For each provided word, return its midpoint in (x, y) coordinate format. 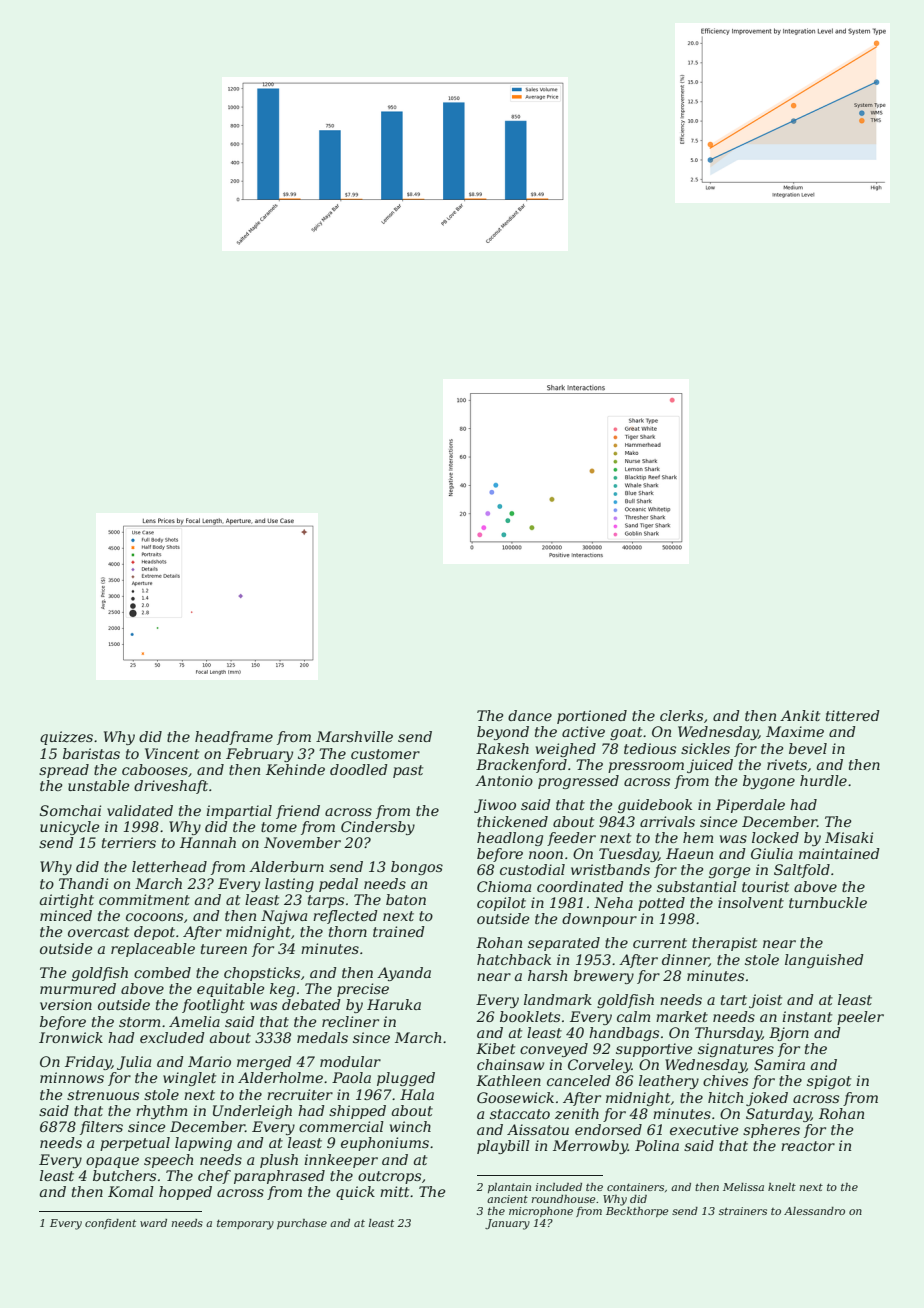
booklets (530, 1016)
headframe (234, 738)
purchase (302, 1224)
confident (110, 1224)
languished (824, 961)
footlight (213, 1006)
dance (530, 715)
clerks (681, 715)
